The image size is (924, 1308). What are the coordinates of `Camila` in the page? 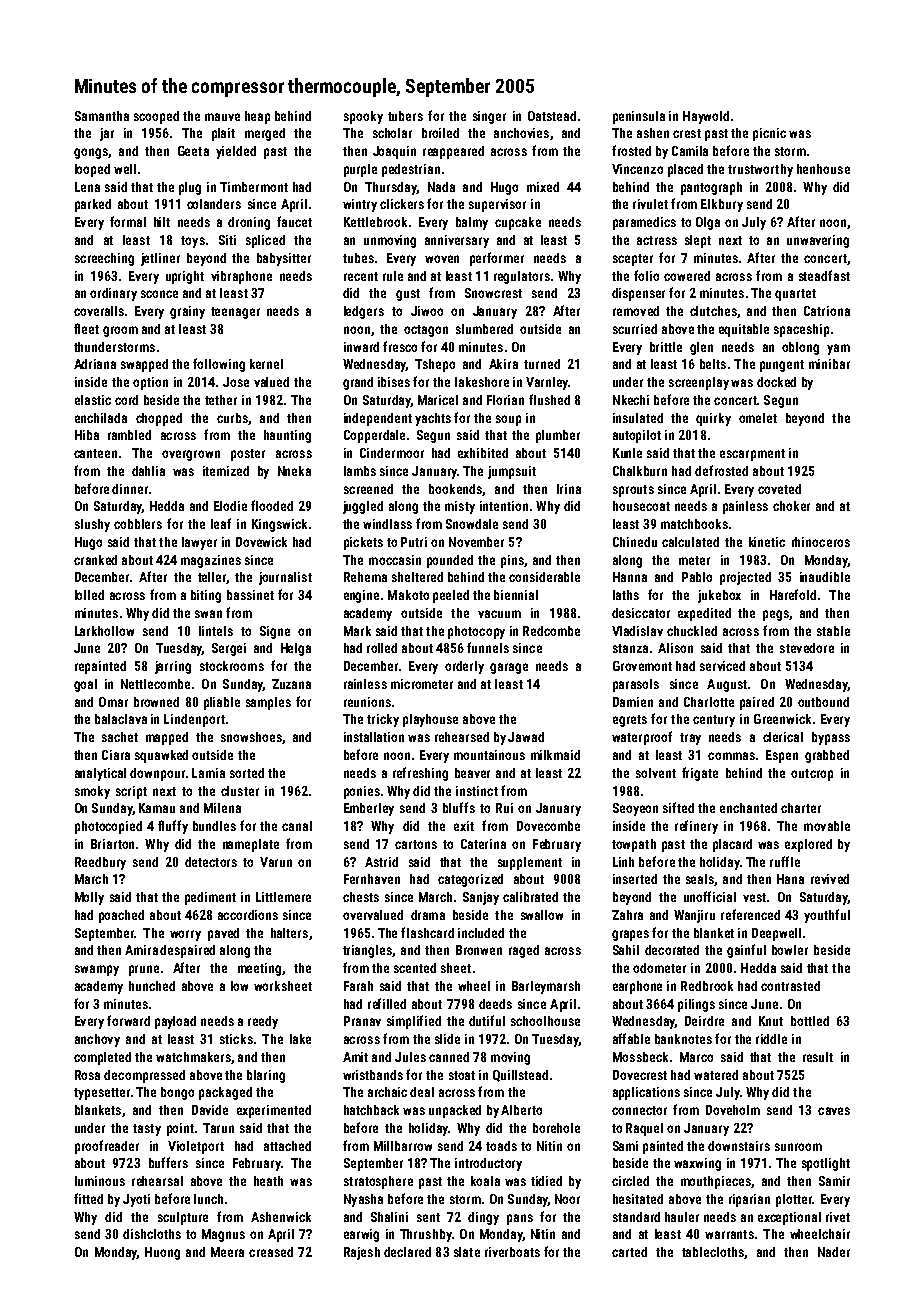 It's located at (690, 151).
